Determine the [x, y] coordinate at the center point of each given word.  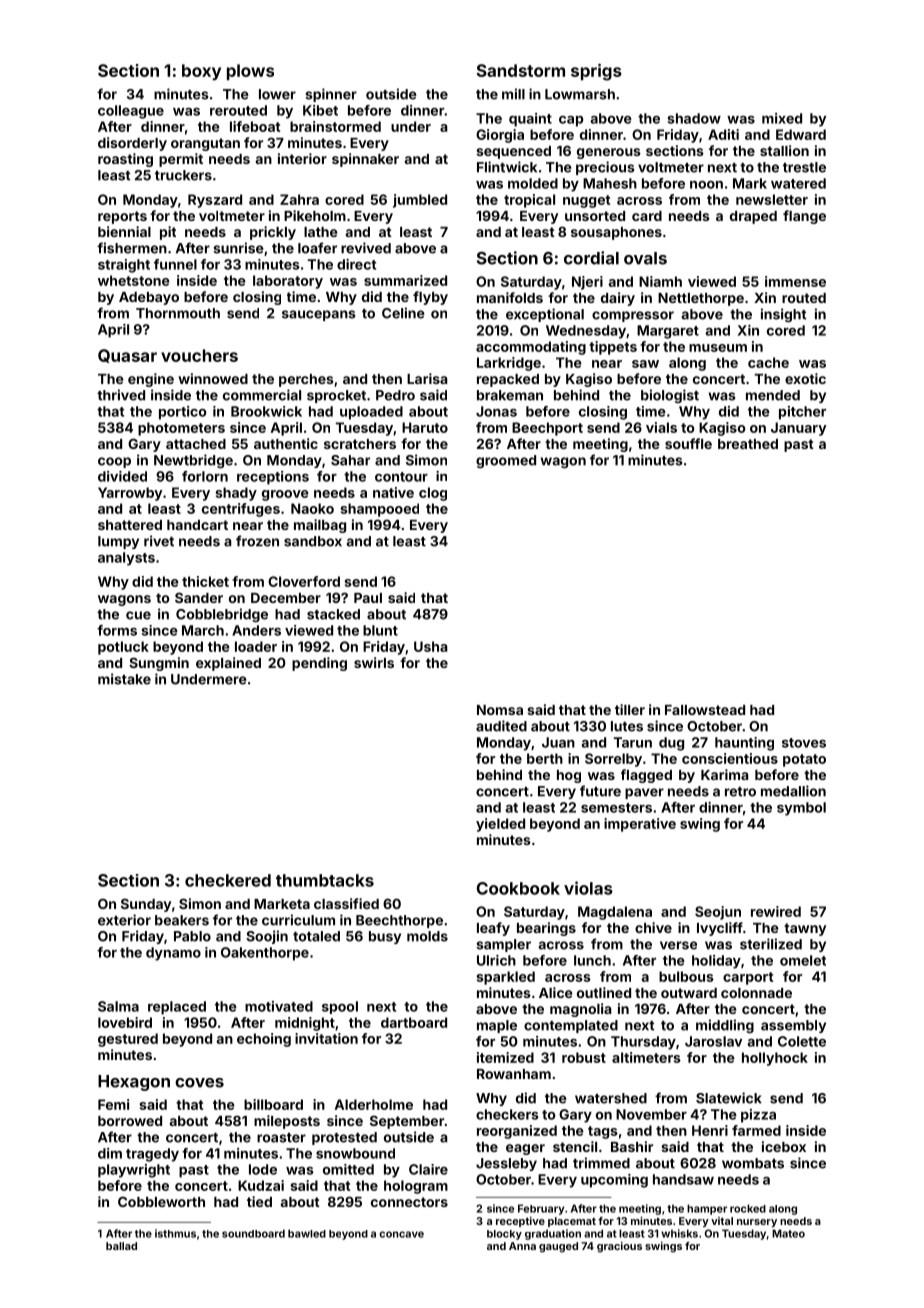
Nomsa [500, 710]
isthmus [175, 1233]
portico [183, 413]
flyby [430, 298]
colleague [131, 112]
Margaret [668, 332]
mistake [124, 679]
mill [513, 94]
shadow [694, 118]
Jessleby [506, 1164]
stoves [804, 743]
